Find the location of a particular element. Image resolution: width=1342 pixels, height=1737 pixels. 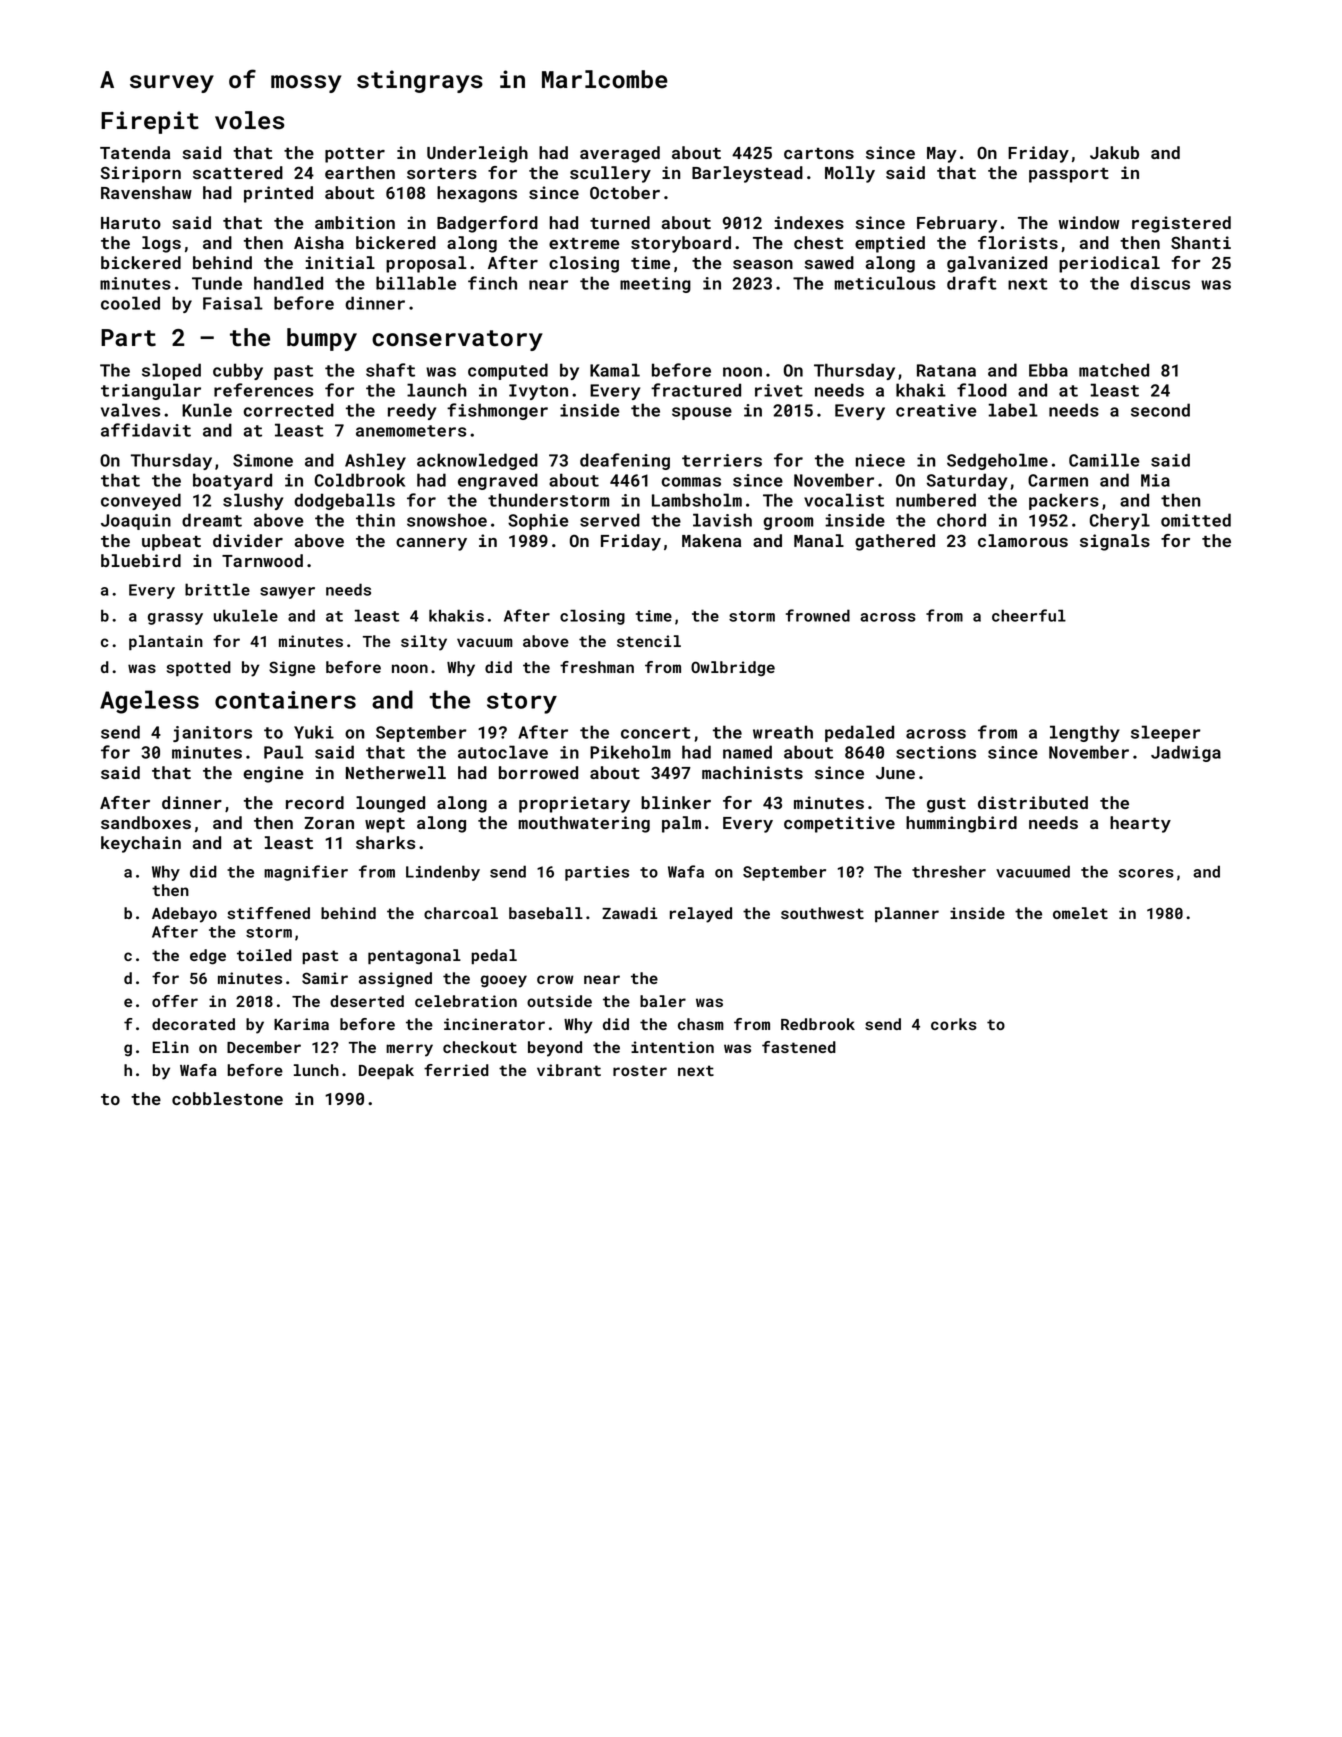

intention is located at coordinates (672, 1047).
